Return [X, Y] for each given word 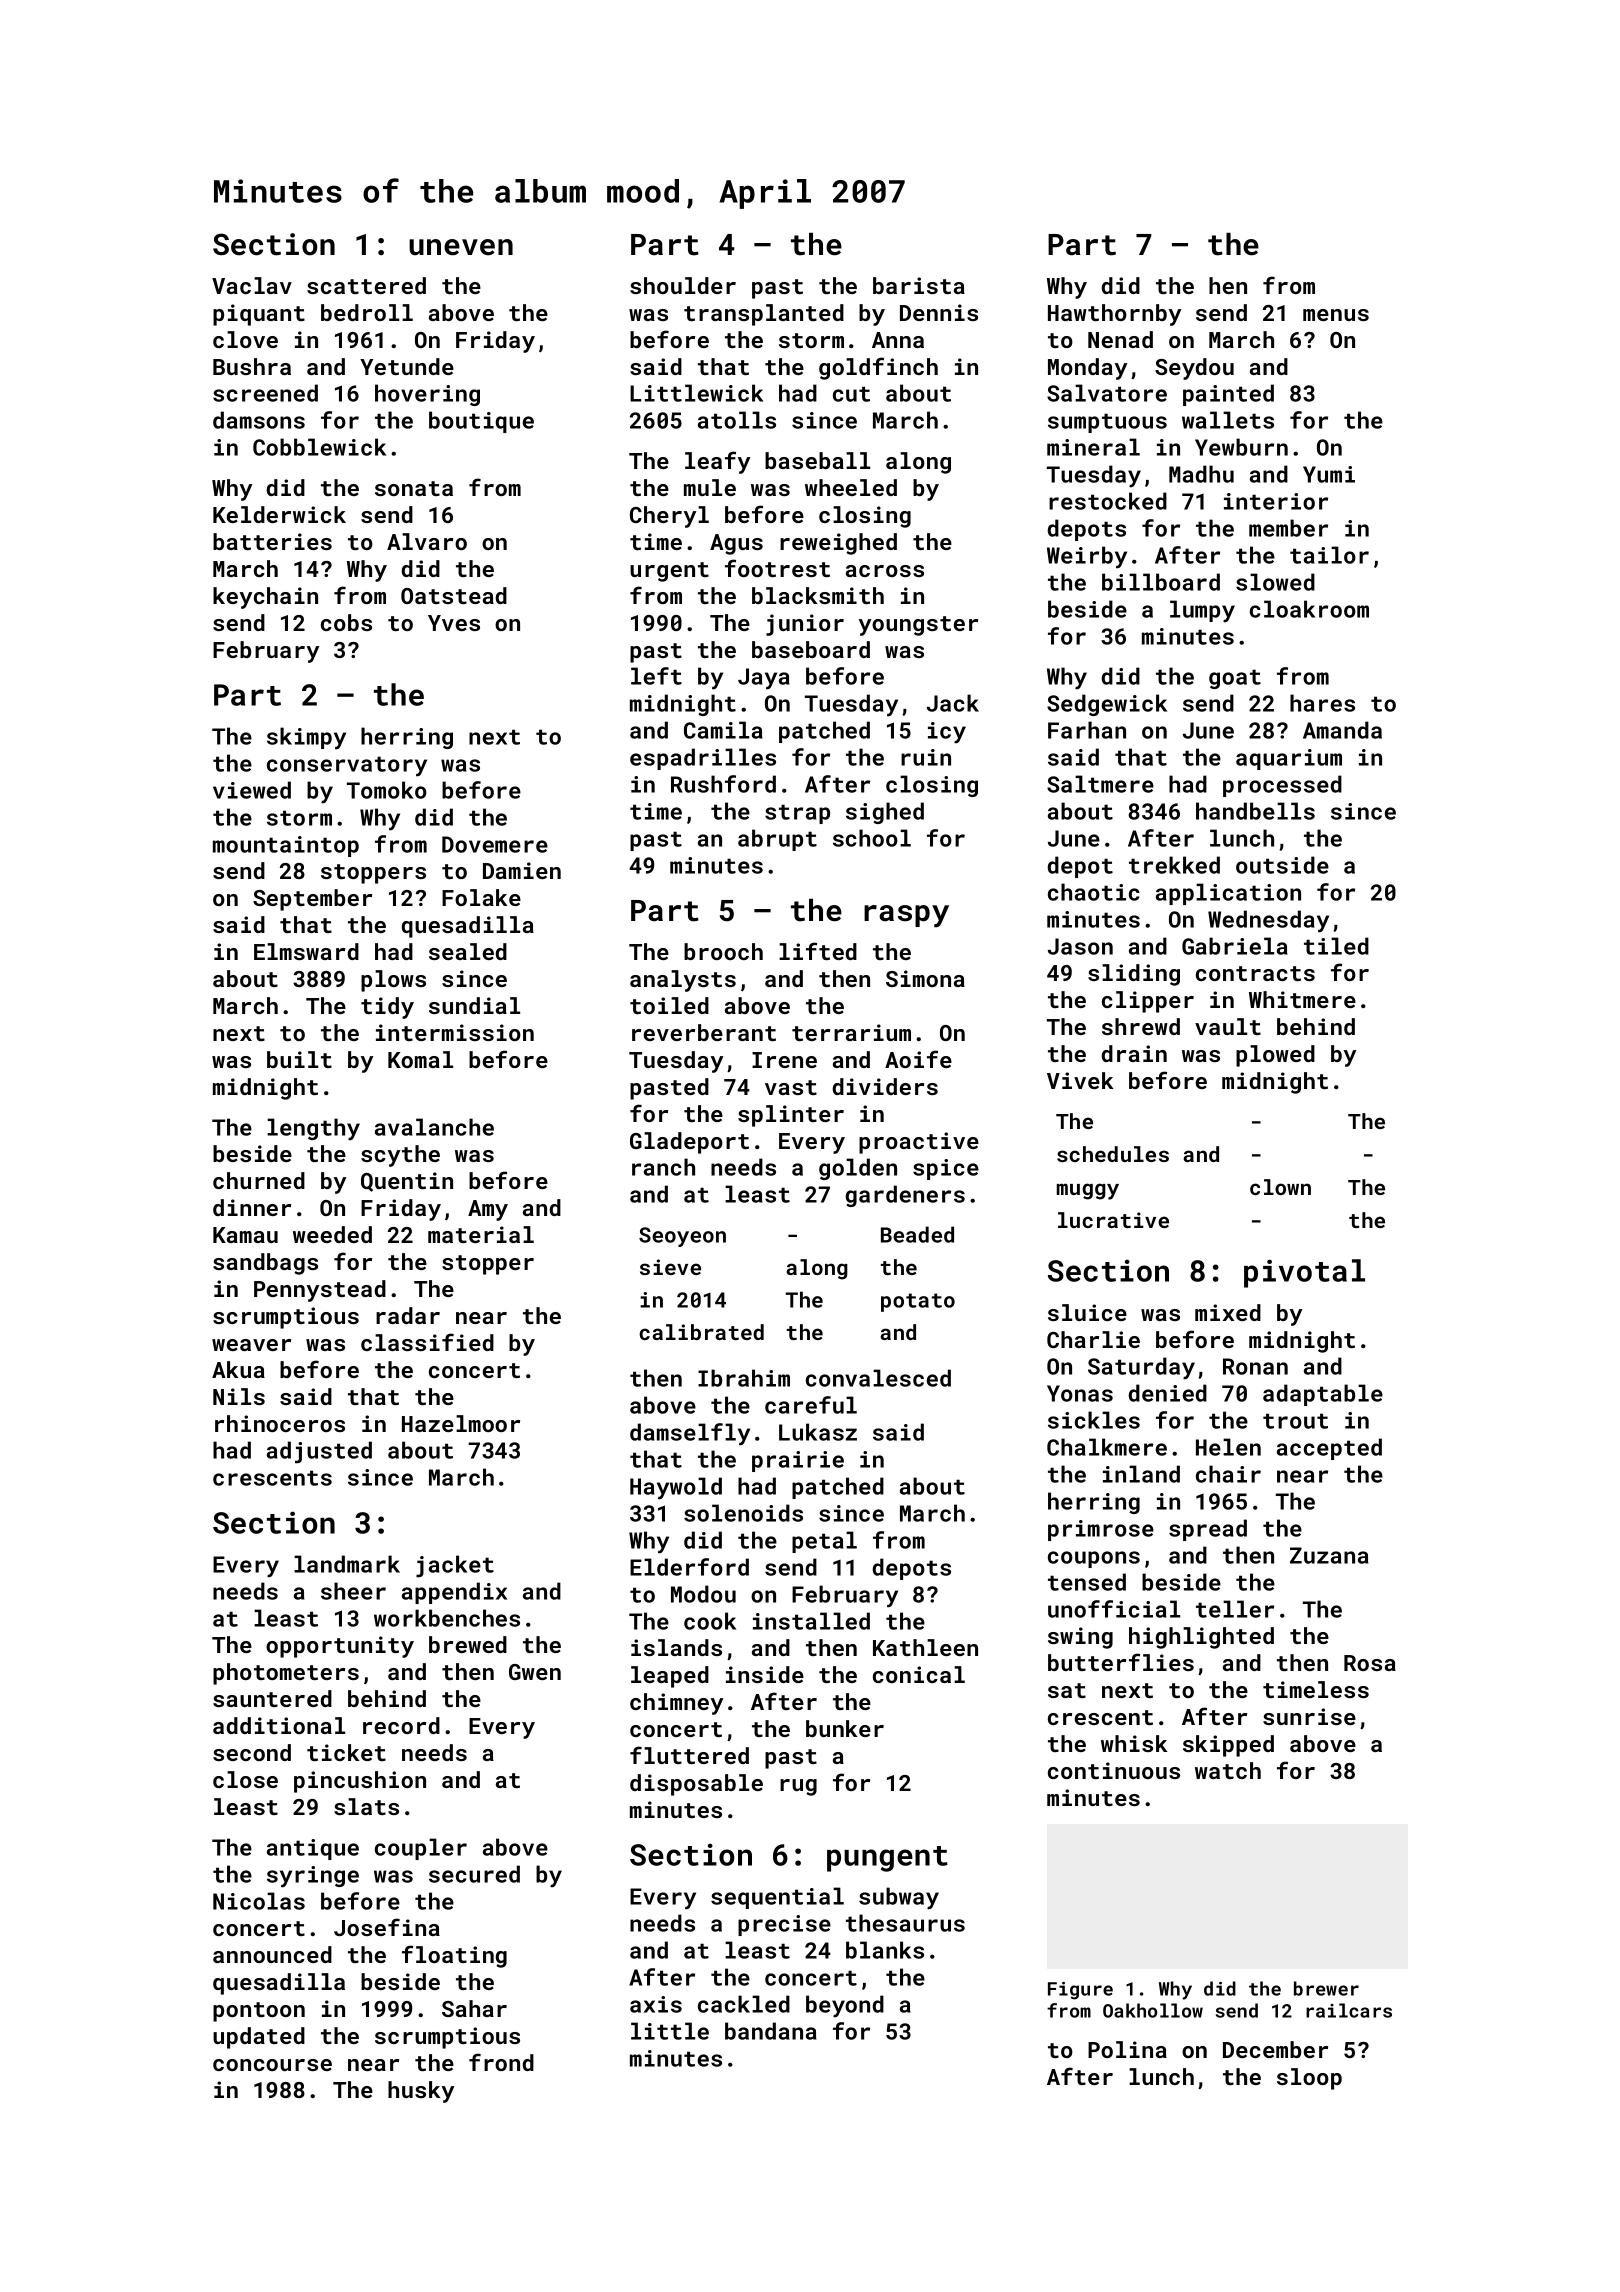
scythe [400, 1156]
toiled [669, 1005]
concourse [272, 2065]
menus [1336, 315]
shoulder [683, 285]
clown [1280, 1187]
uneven [461, 247]
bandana [771, 2031]
